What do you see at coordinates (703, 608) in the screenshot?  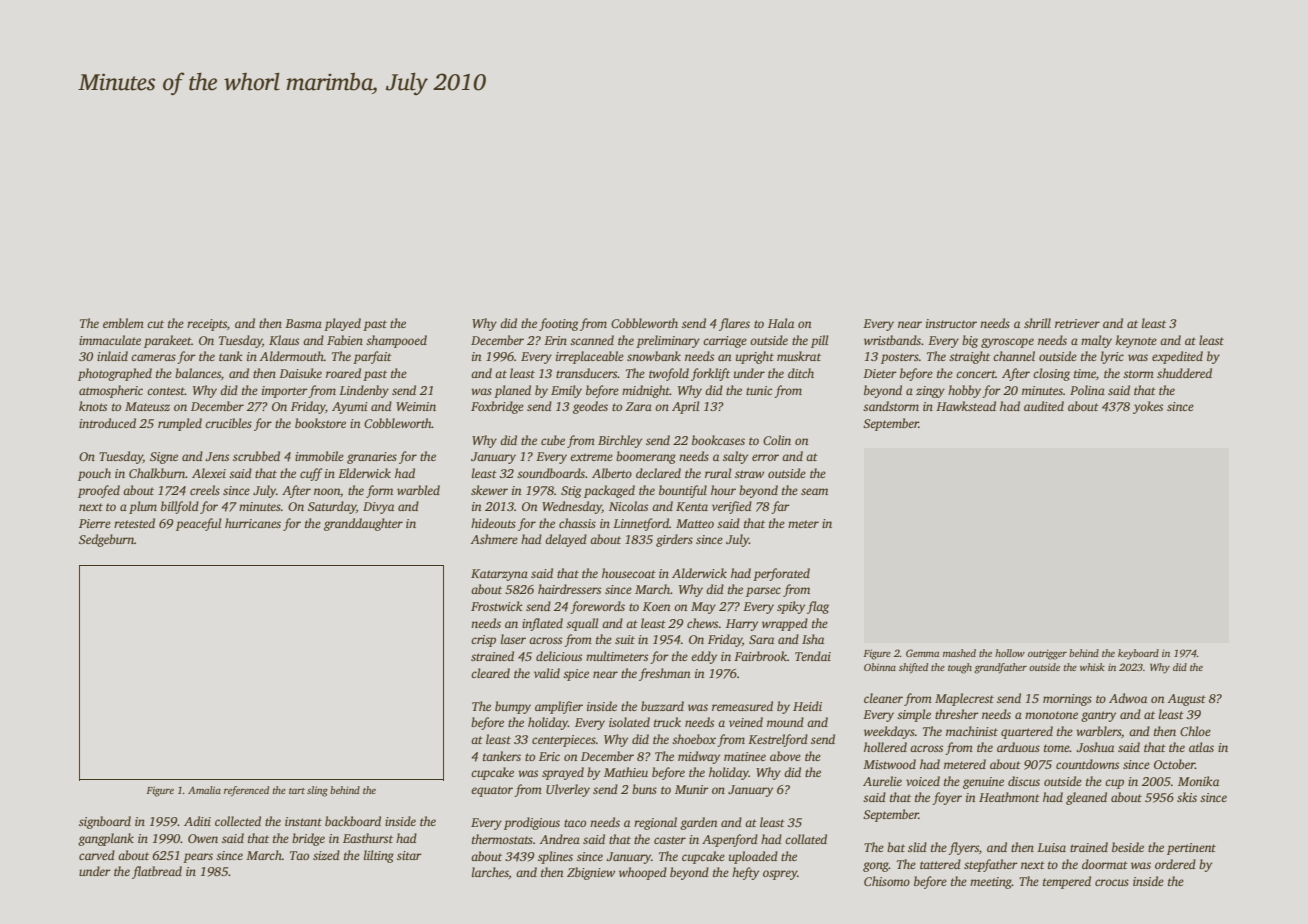 I see `May` at bounding box center [703, 608].
